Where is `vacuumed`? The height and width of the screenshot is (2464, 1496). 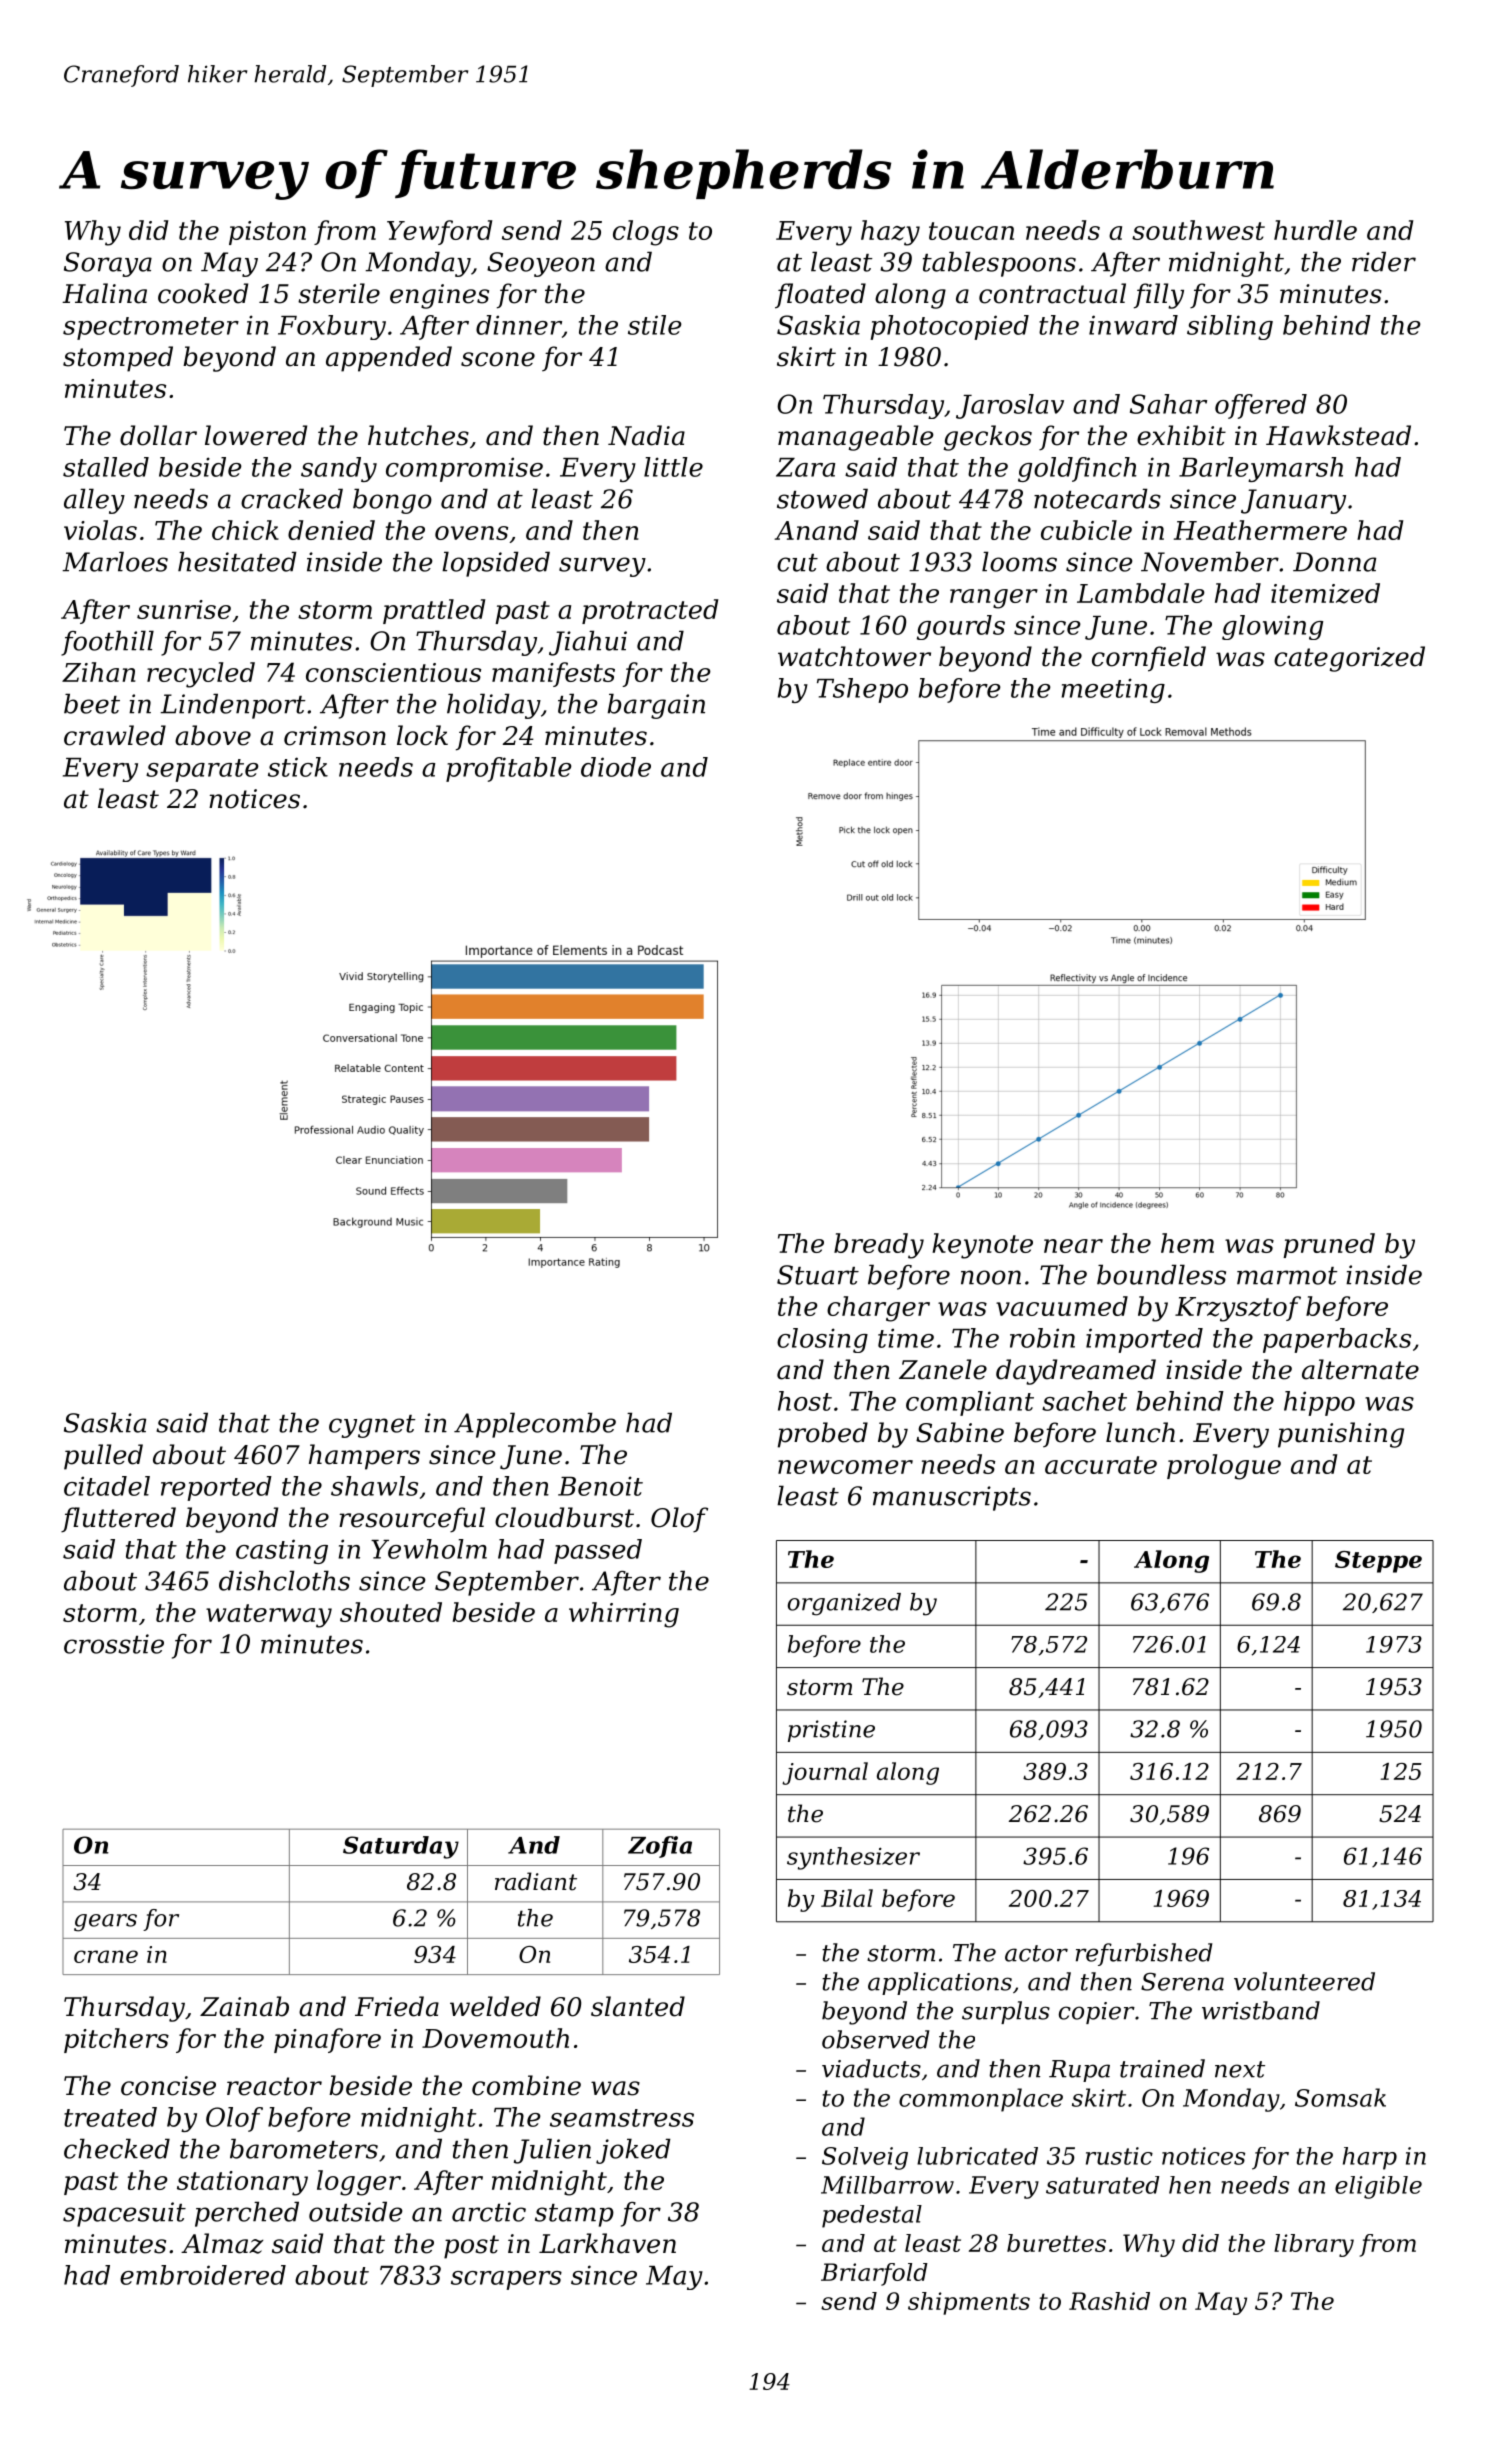
vacuumed is located at coordinates (1062, 1306).
